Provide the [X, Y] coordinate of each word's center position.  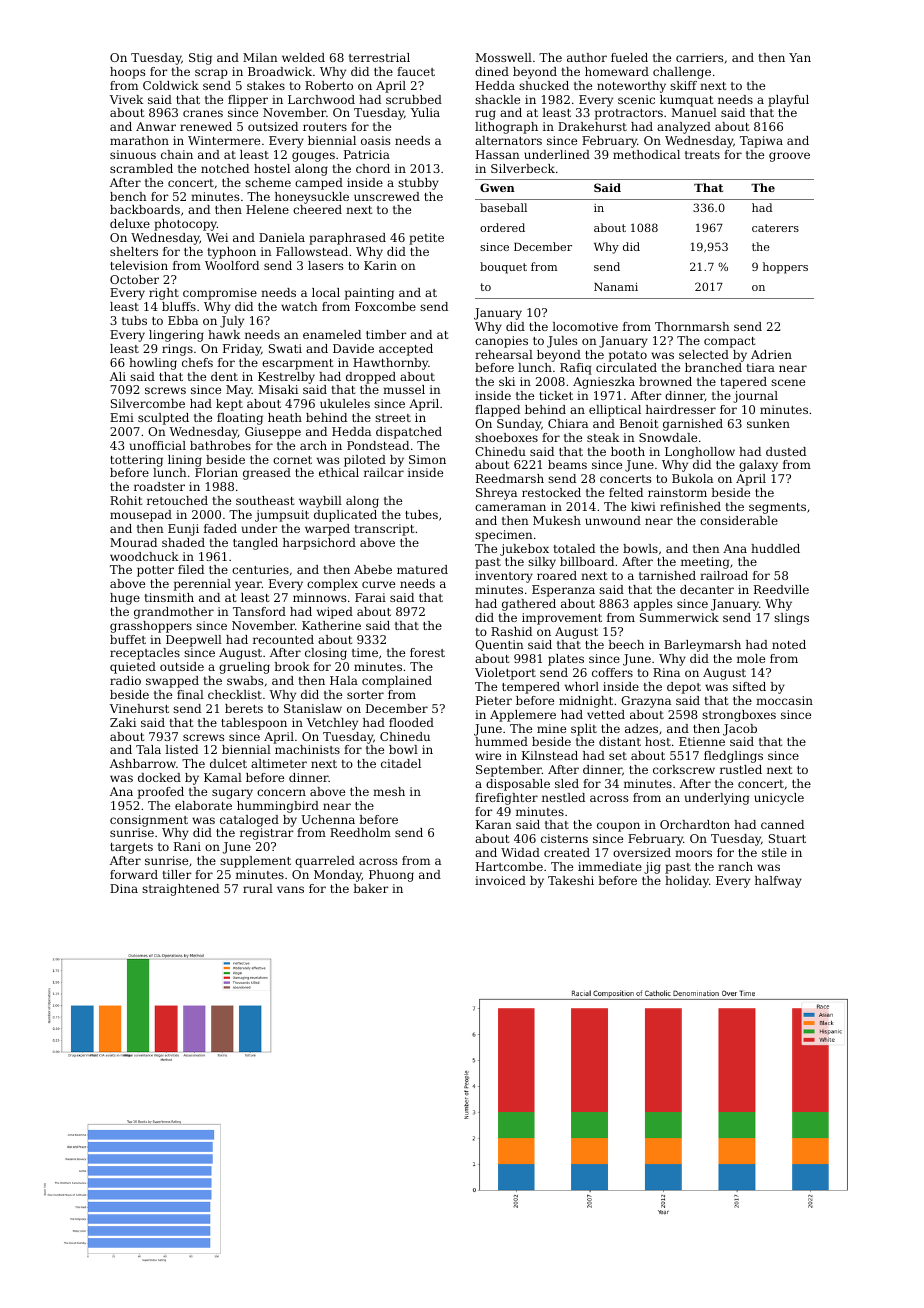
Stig [200, 59]
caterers [775, 228]
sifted [749, 686]
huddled [775, 548]
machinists [307, 749]
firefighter [506, 799]
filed [191, 569]
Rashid [511, 631]
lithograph [506, 128]
